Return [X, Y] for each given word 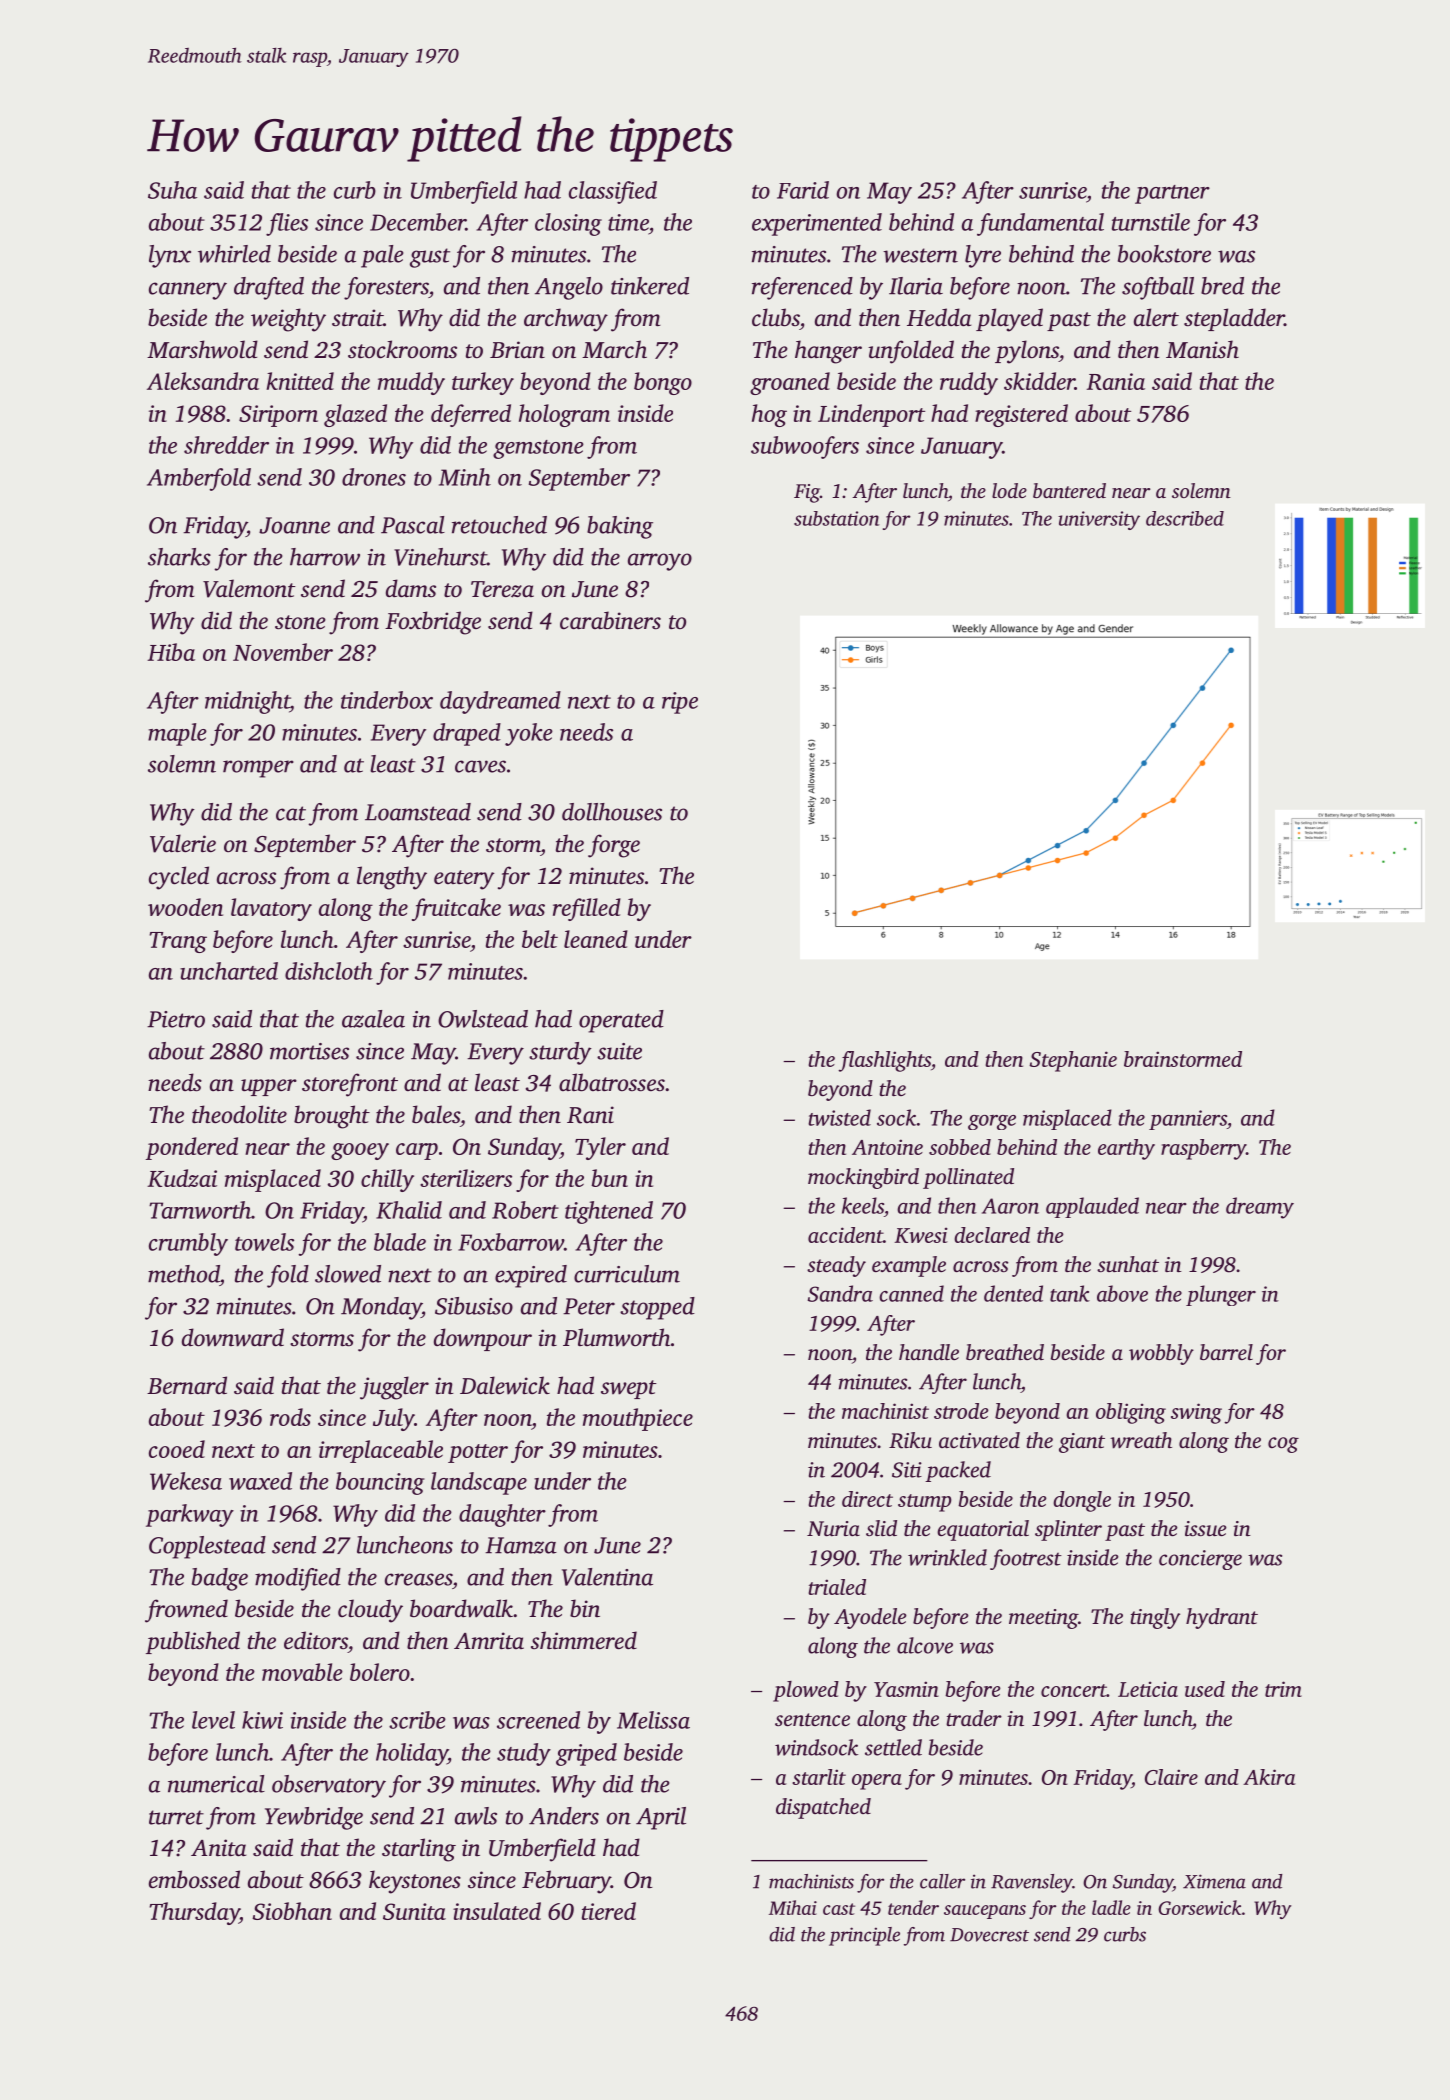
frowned [186, 1611]
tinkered [650, 286]
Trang [178, 942]
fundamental [1040, 224]
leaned [596, 939]
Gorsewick [1199, 1907]
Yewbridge [314, 1818]
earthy [1126, 1149]
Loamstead [418, 812]
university [1099, 520]
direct [867, 1499]
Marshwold [202, 349]
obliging [1131, 1413]
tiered [609, 1911]
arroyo [660, 562]
